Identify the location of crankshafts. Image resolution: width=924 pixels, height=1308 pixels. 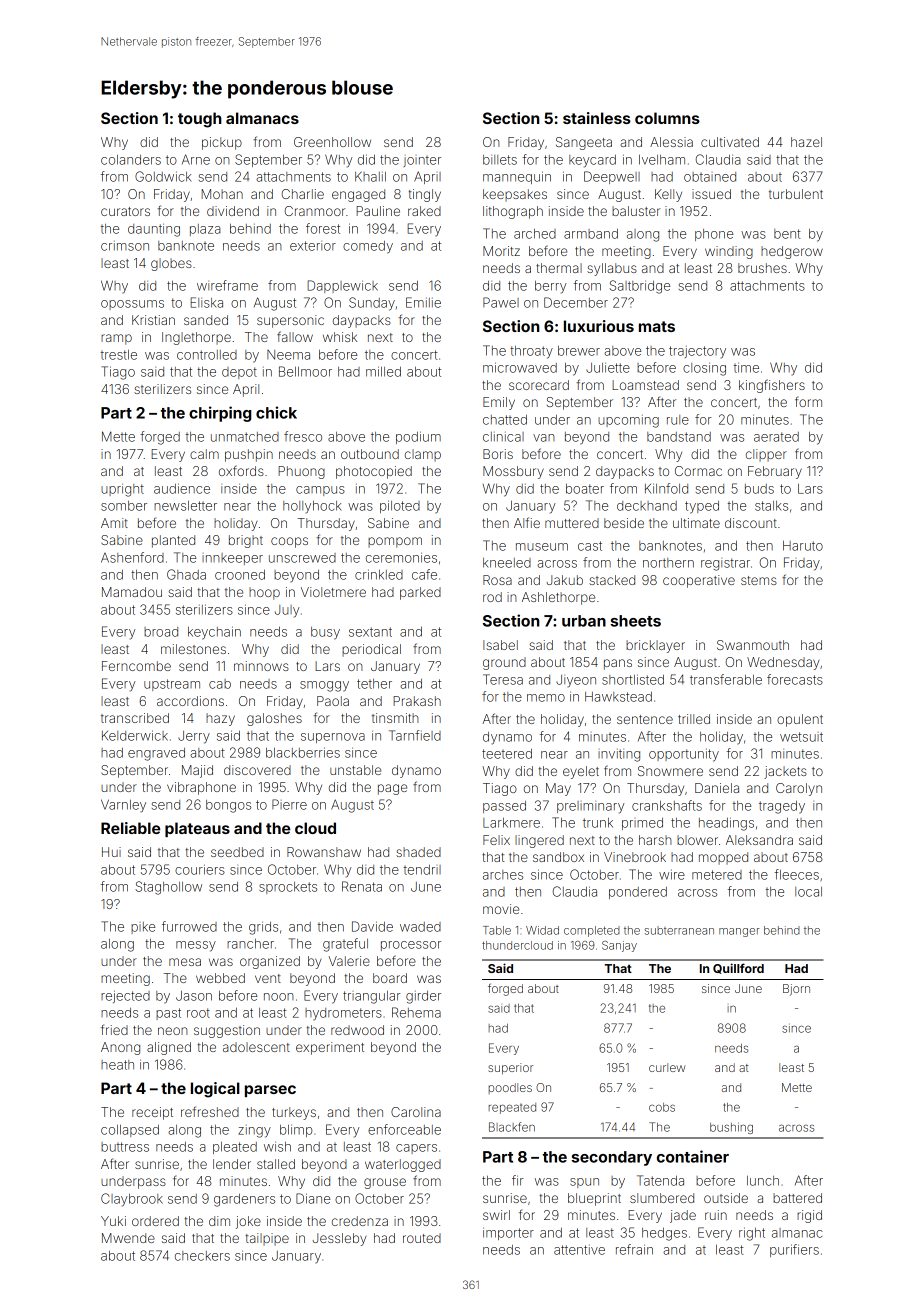
(667, 805).
